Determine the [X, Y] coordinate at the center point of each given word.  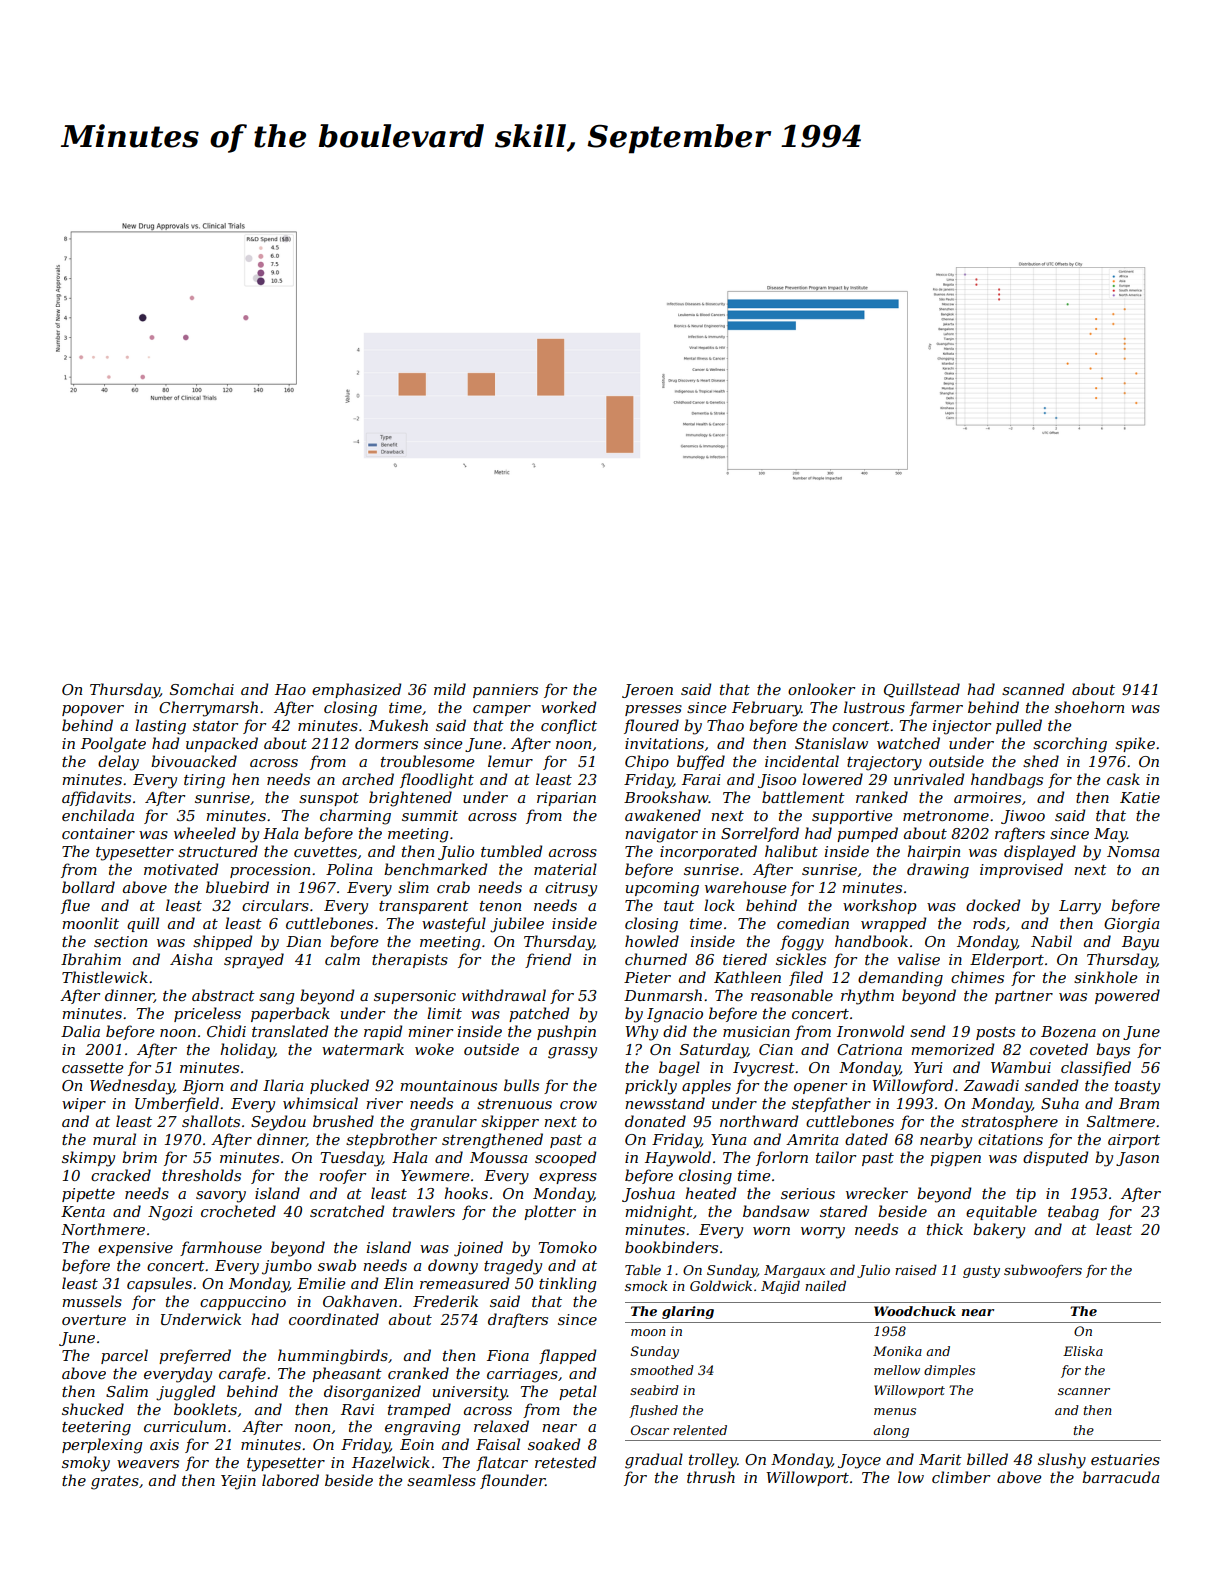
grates [115, 1483]
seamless [441, 1480]
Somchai [202, 689]
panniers [505, 691]
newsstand [665, 1103]
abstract [223, 995]
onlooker [821, 689]
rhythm [867, 997]
